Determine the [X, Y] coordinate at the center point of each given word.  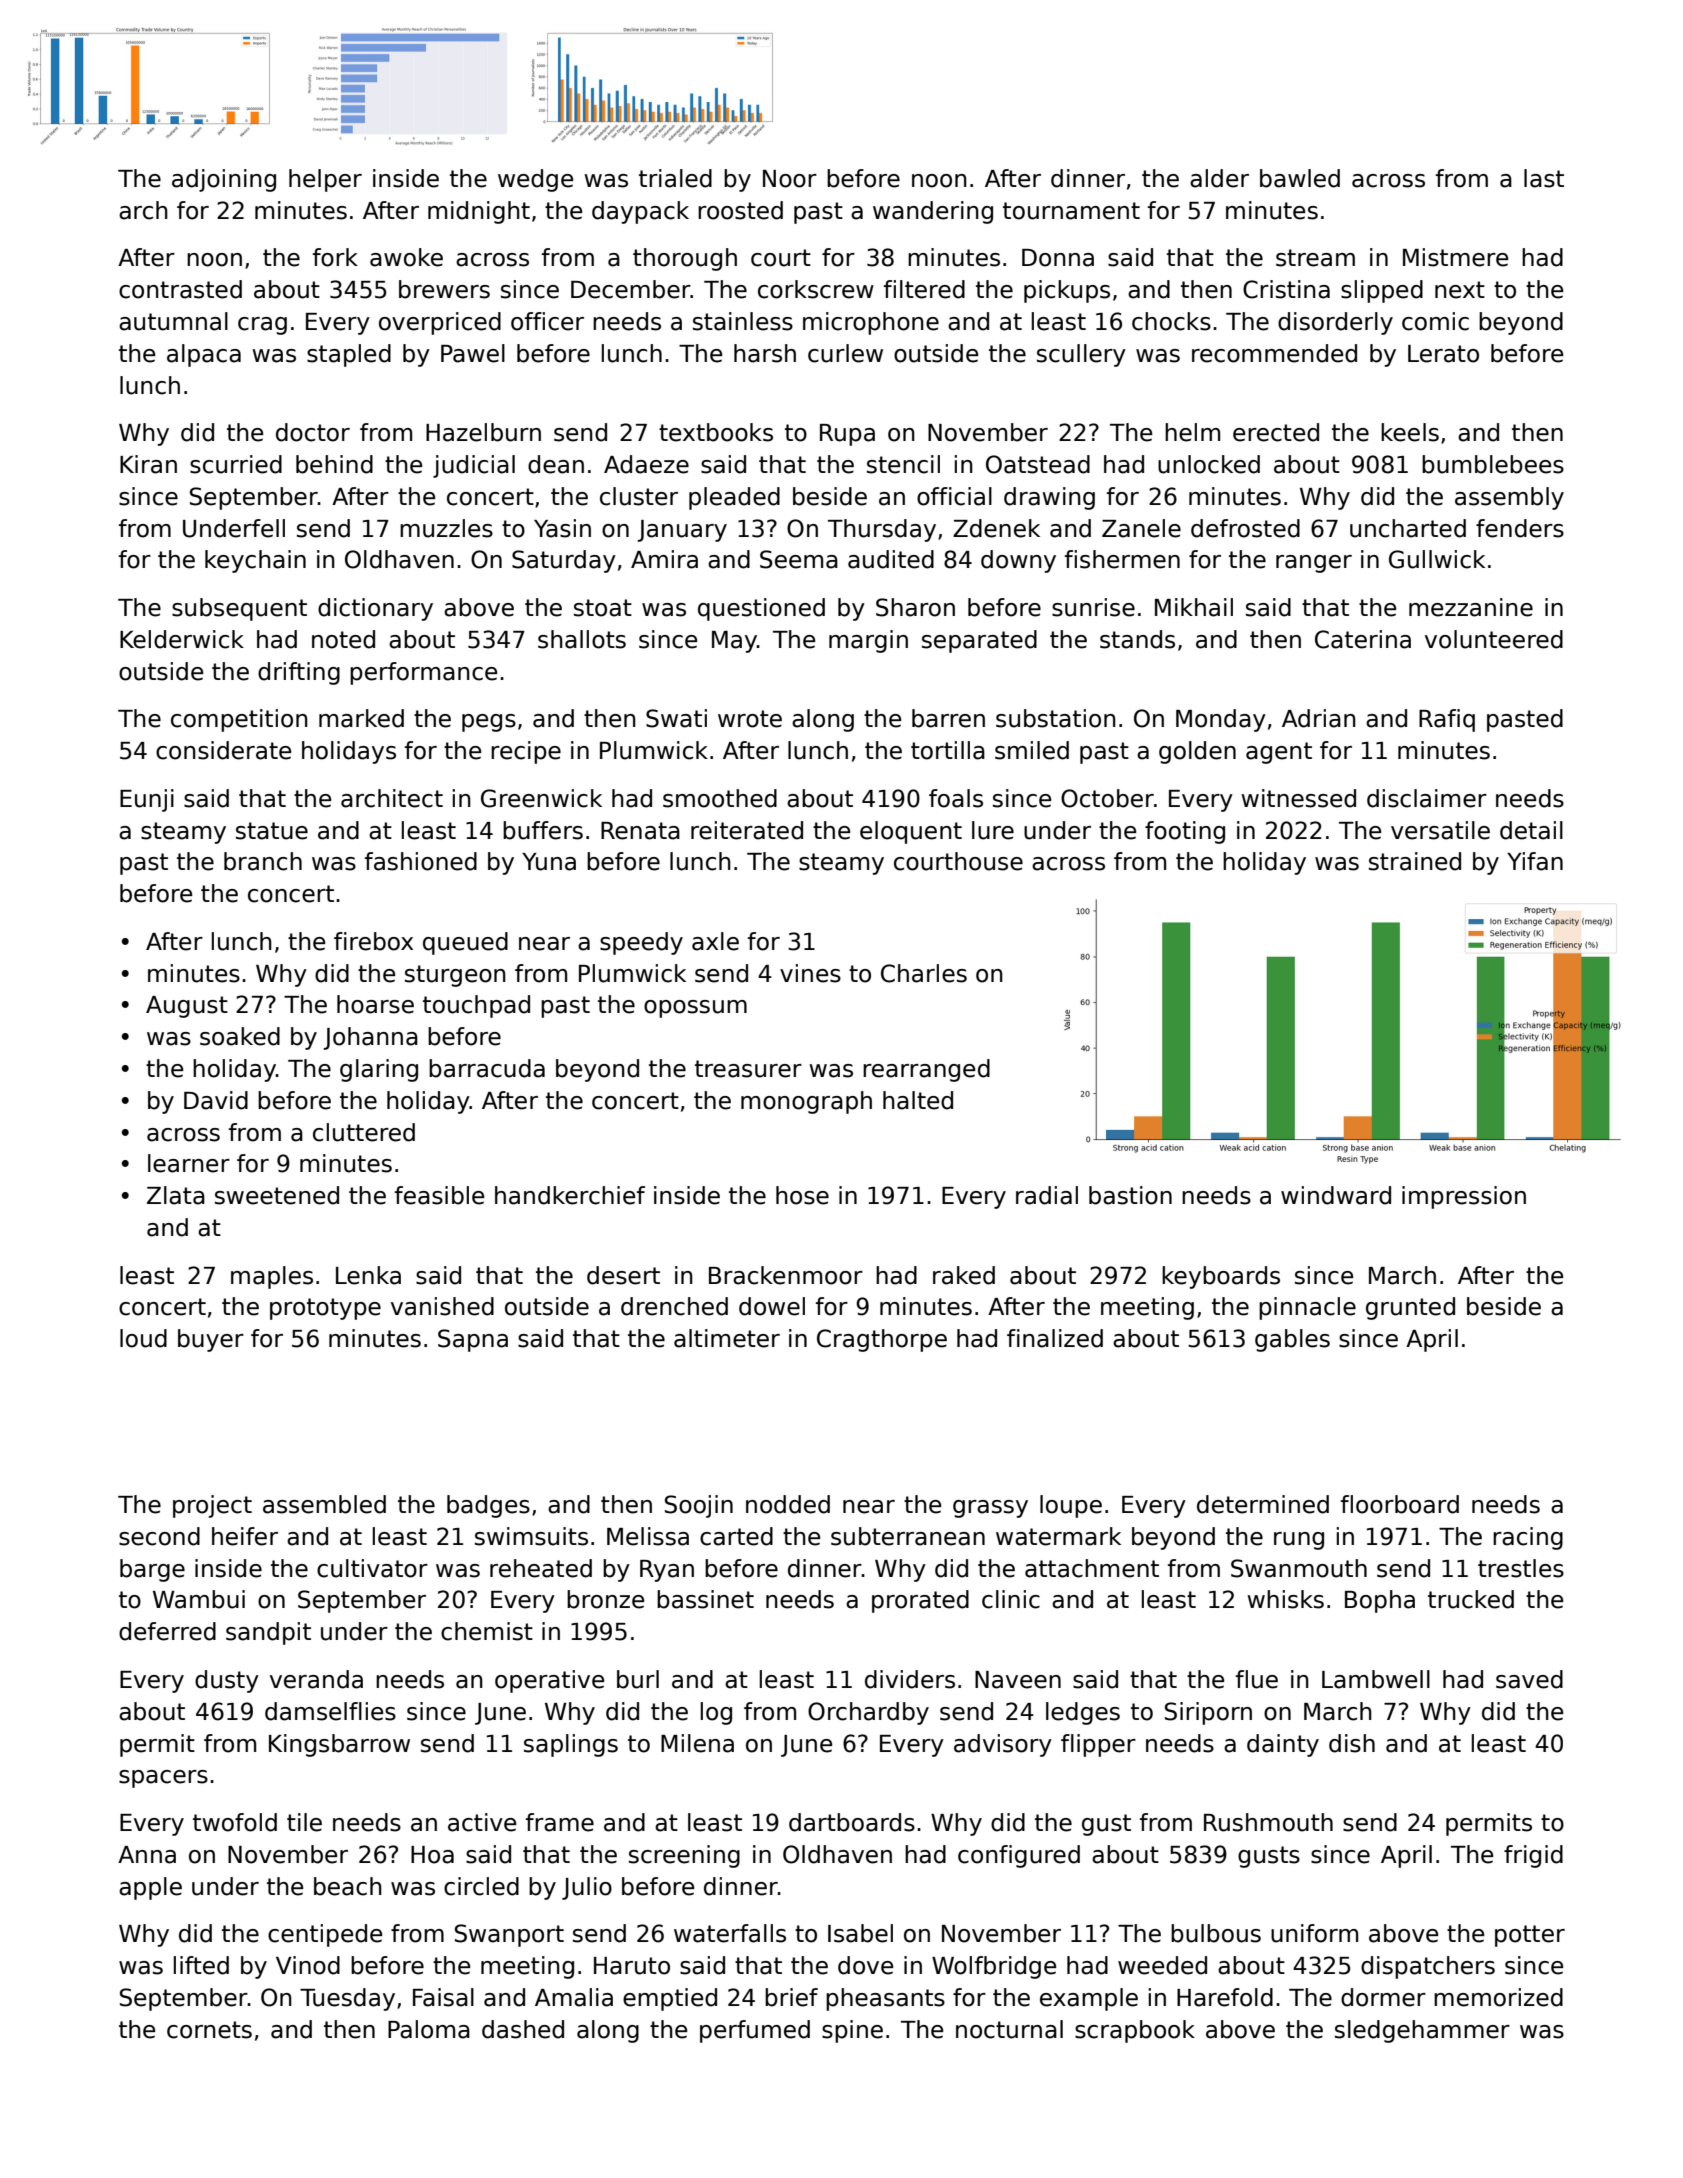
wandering [933, 212]
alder [1219, 178]
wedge [535, 180]
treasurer [748, 1069]
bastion [1130, 1195]
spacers [163, 1779]
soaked [240, 1036]
